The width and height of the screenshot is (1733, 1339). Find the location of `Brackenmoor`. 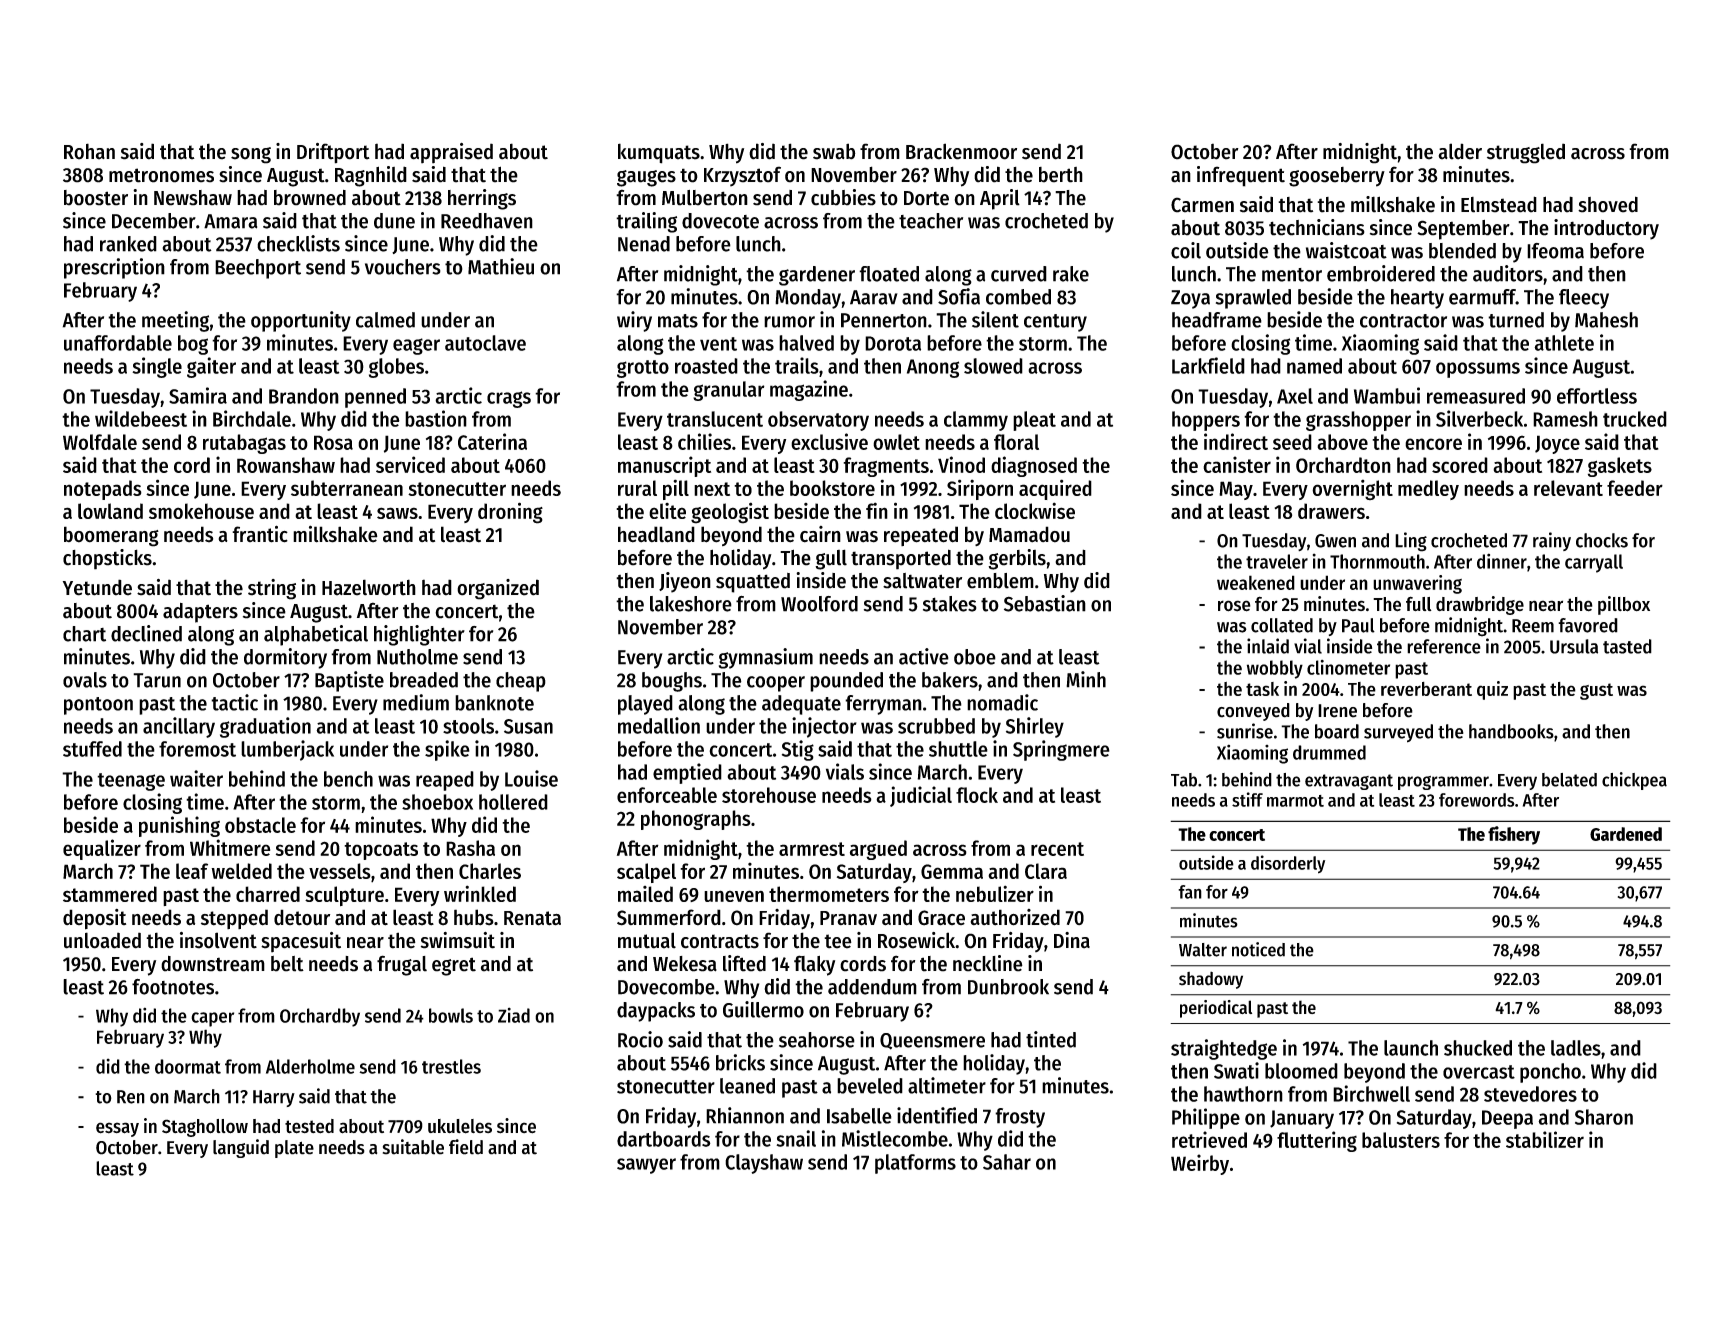

Brackenmoor is located at coordinates (961, 151).
